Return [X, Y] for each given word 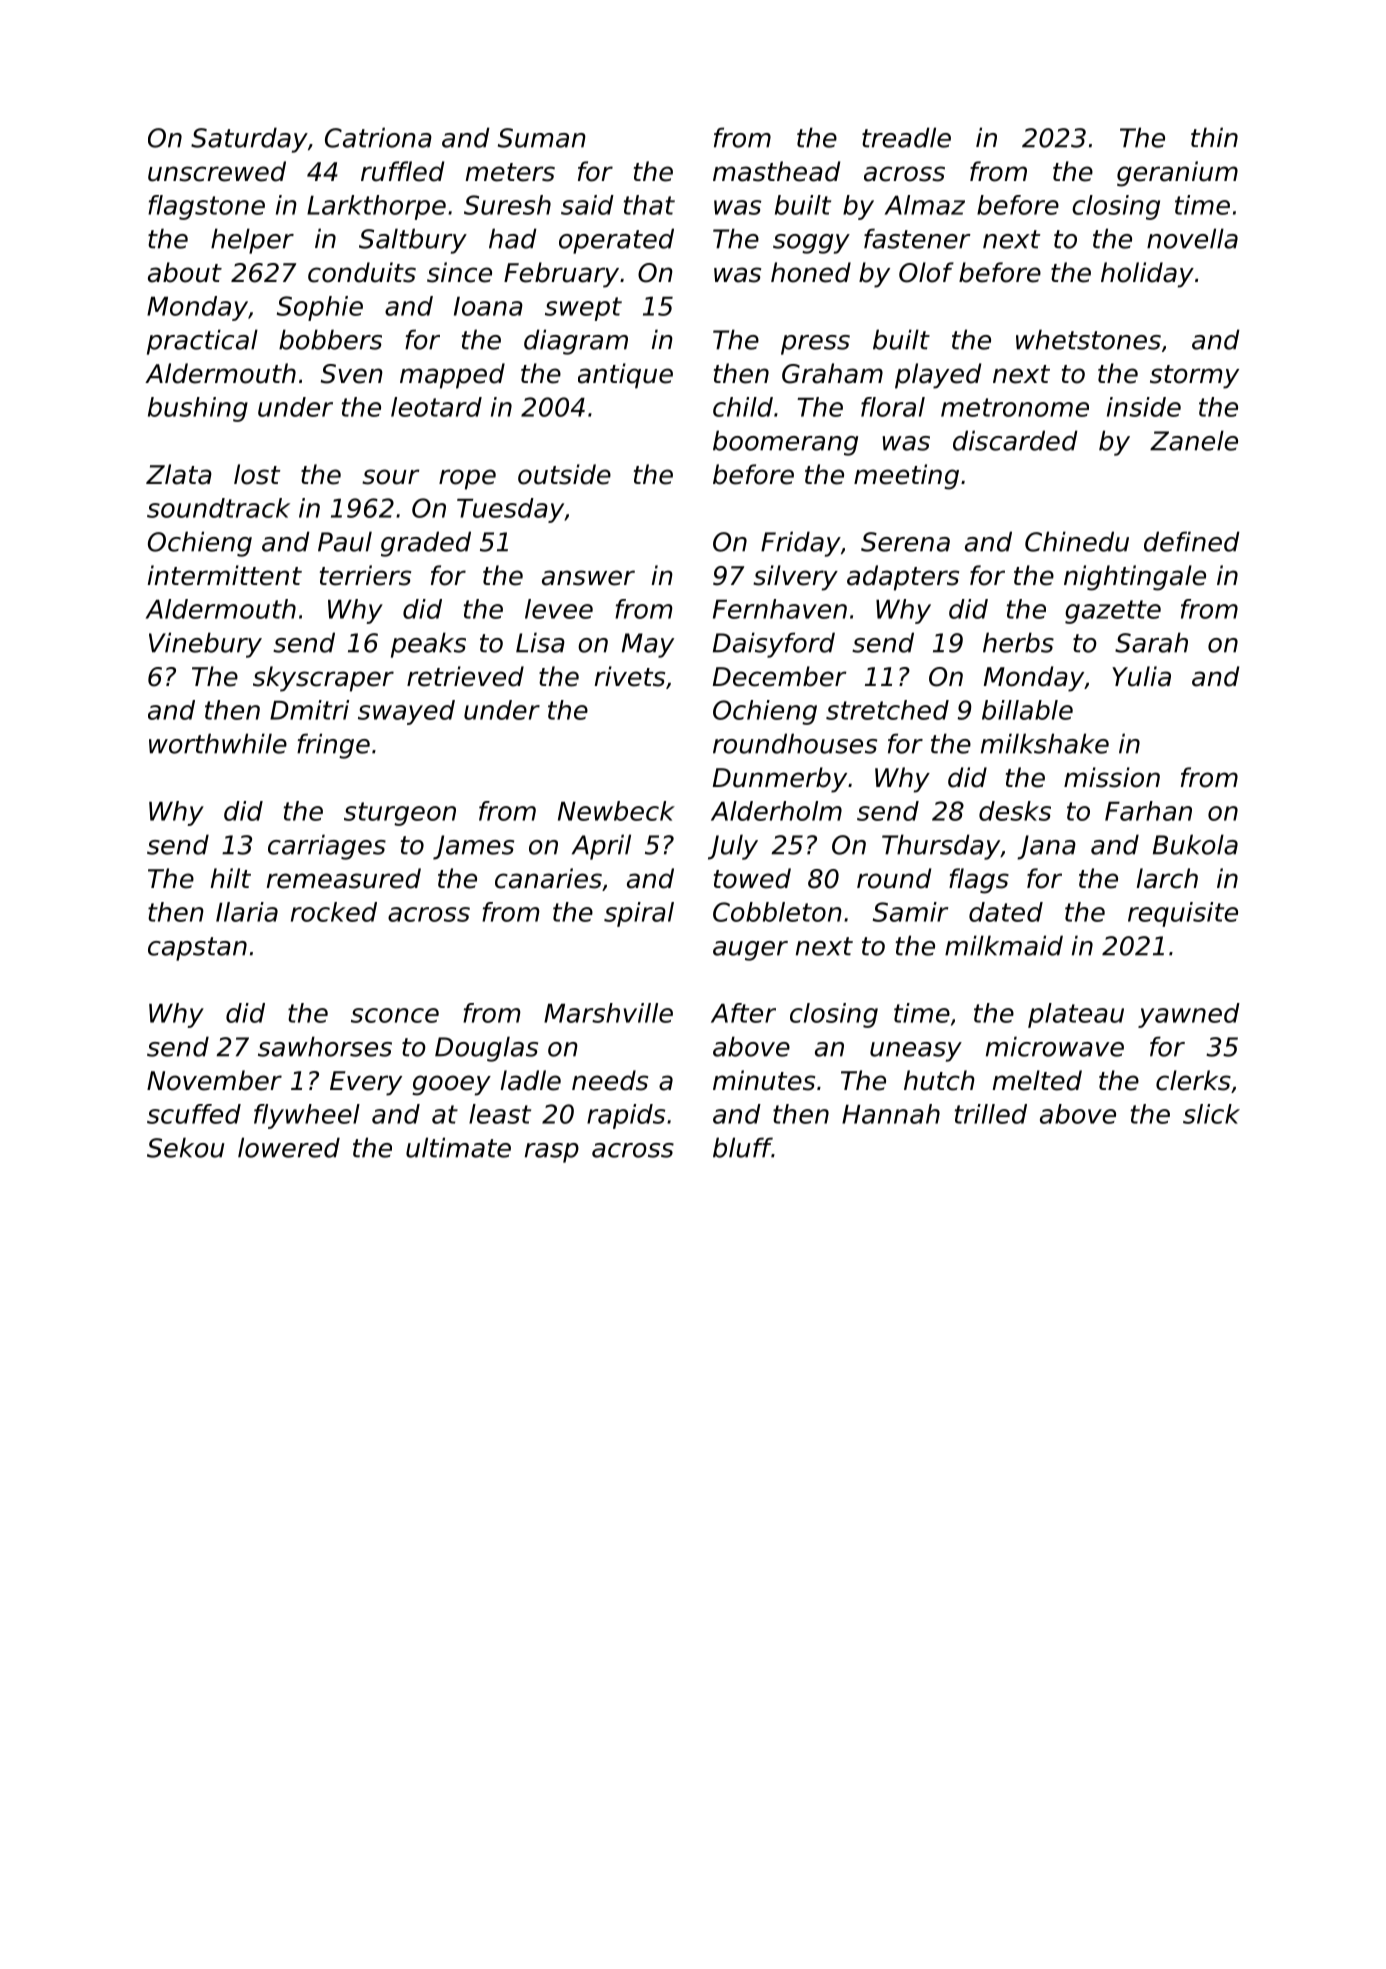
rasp [552, 1153]
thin [1214, 137]
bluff [742, 1147]
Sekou [186, 1147]
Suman [542, 138]
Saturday [249, 140]
